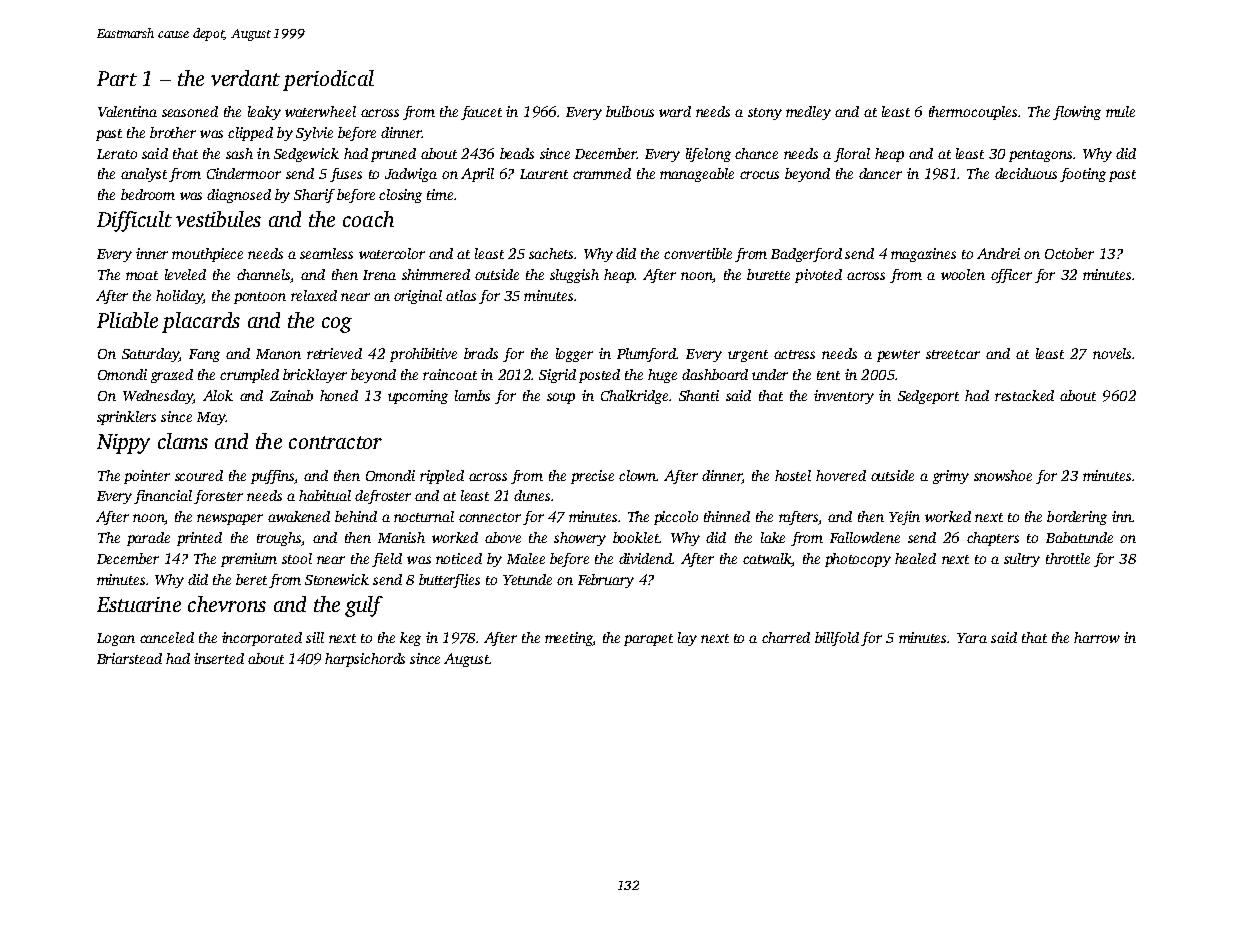  Describe the element at coordinates (117, 78) in the image. I see `Part` at that location.
